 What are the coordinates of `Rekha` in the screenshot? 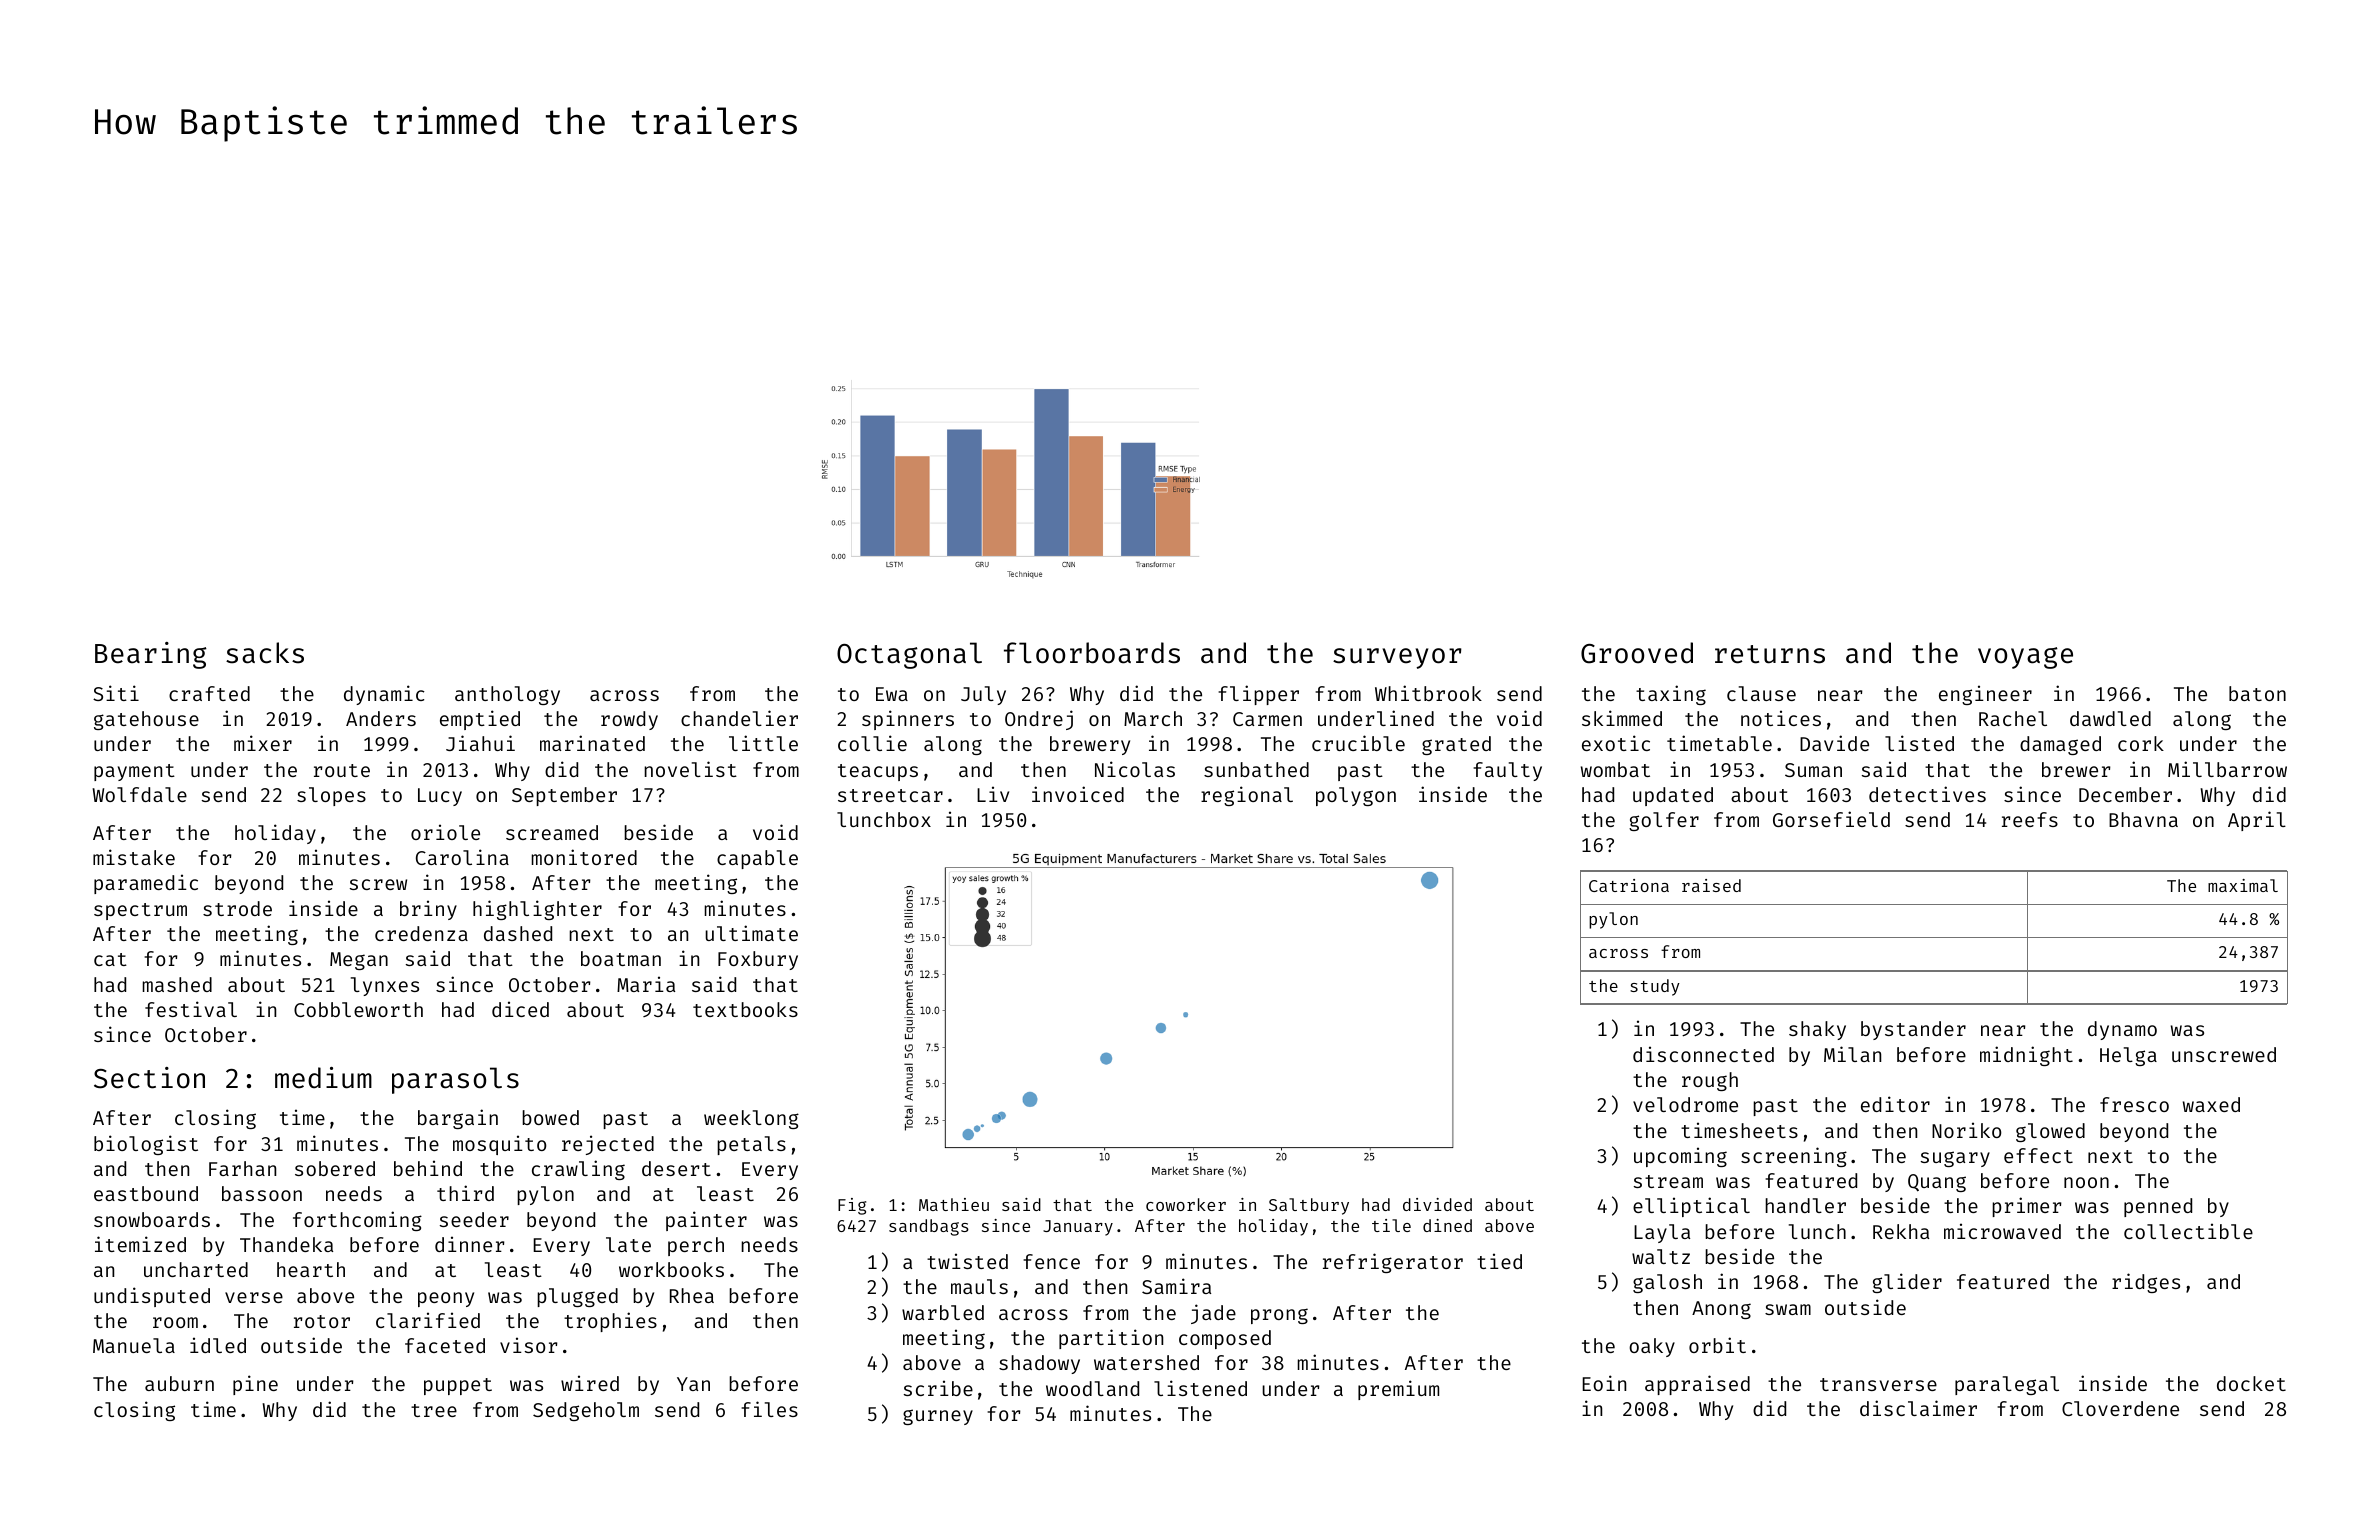 It's located at (1901, 1231).
